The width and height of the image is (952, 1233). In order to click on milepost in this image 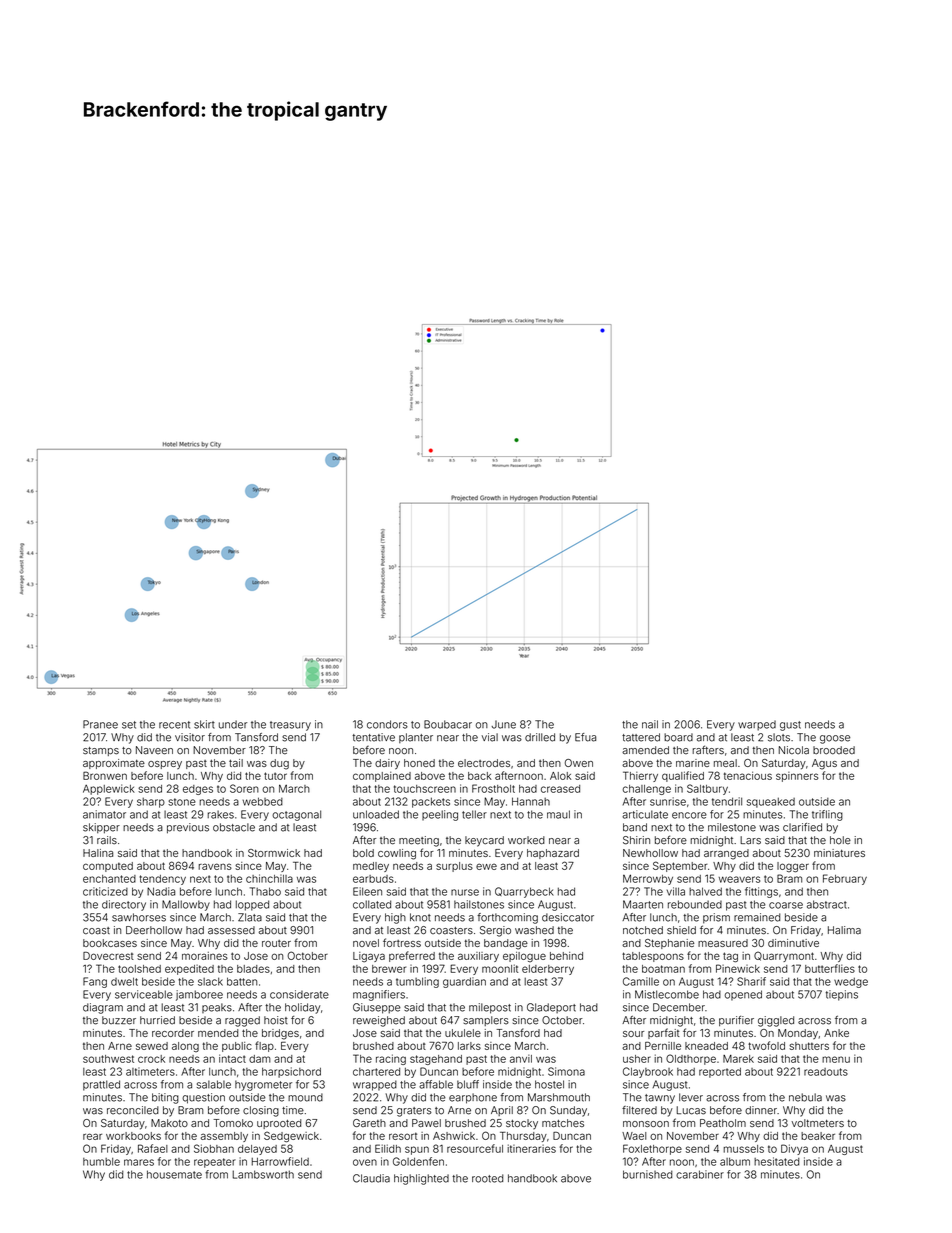, I will do `click(490, 1008)`.
